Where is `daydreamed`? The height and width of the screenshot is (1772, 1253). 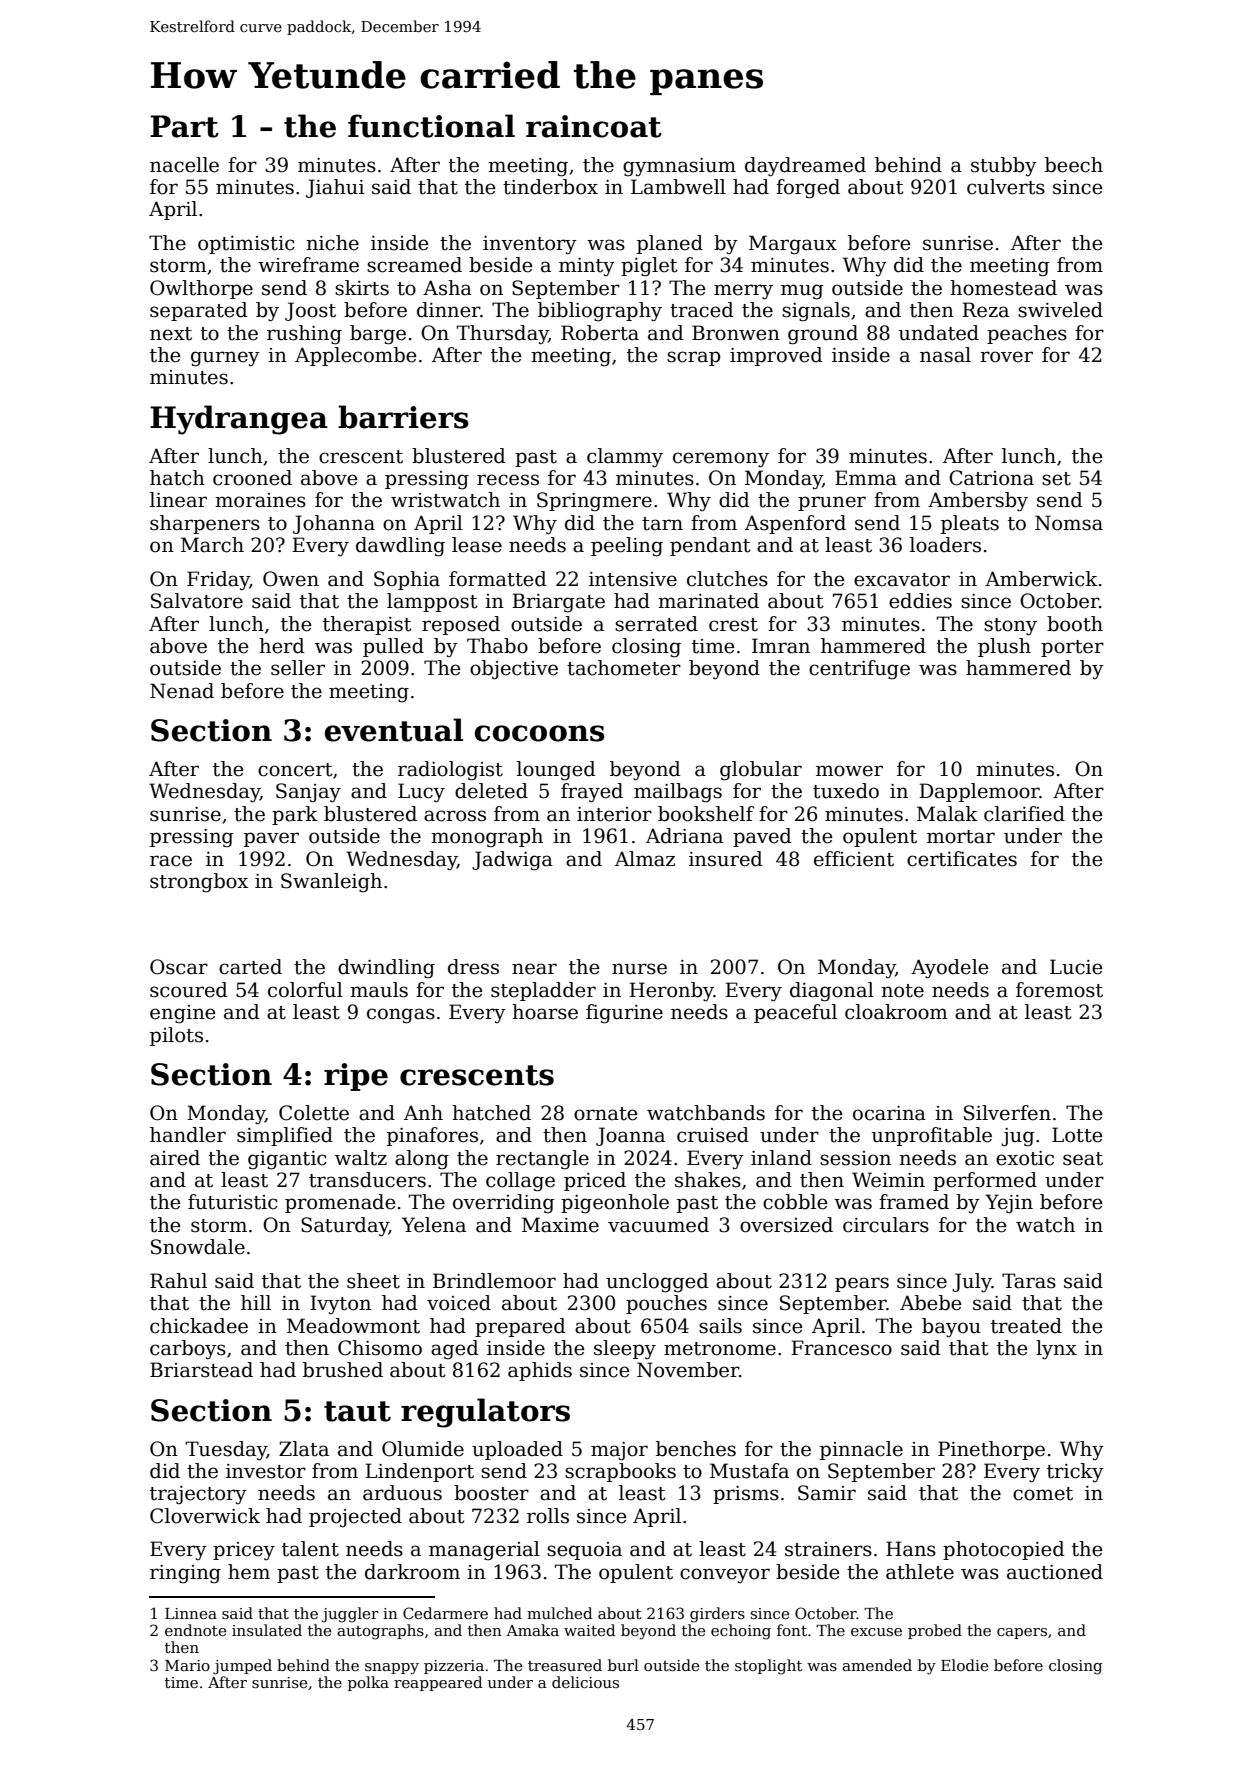 daydreamed is located at coordinates (805, 167).
